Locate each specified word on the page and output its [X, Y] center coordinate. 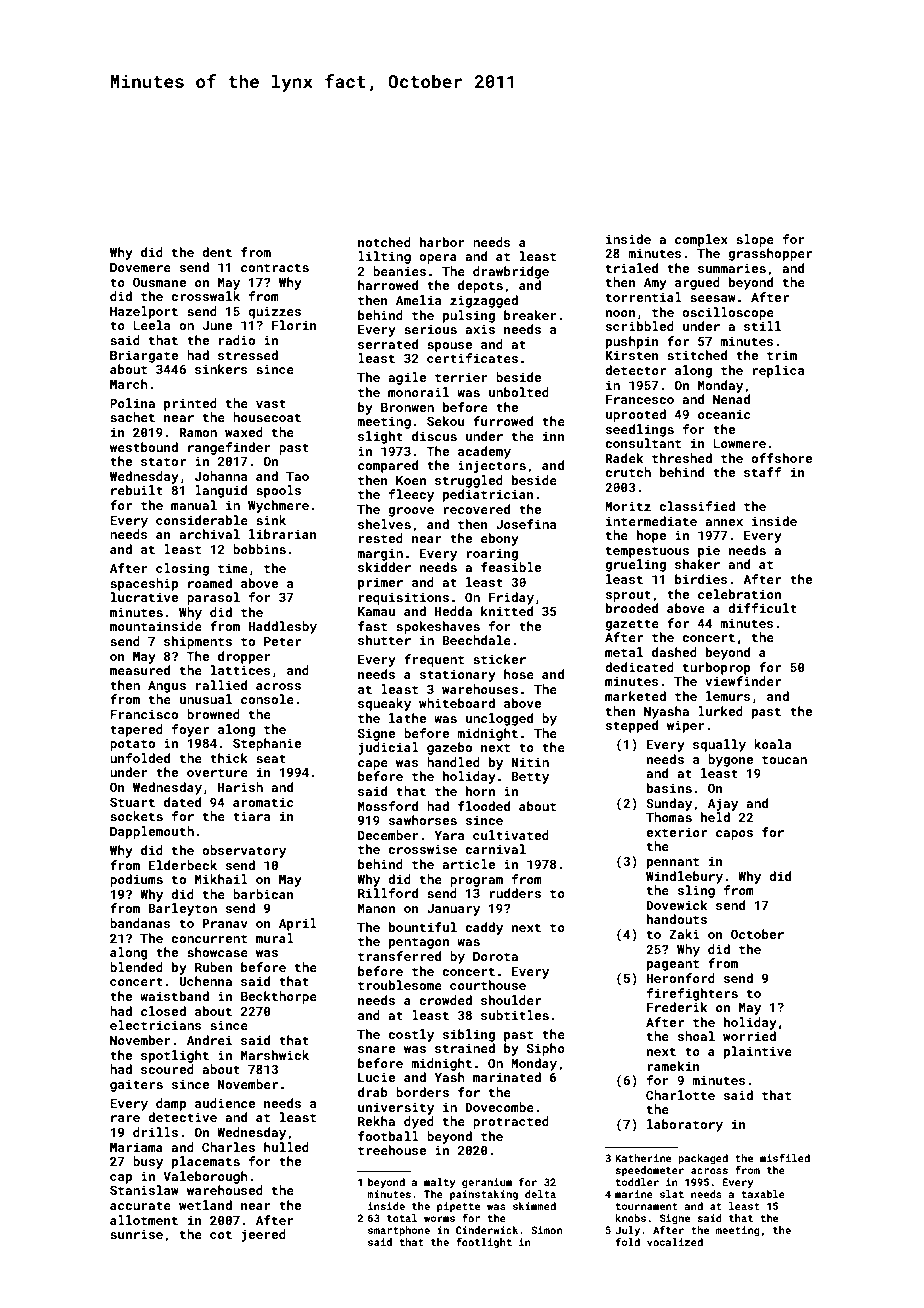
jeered [264, 1235]
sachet [132, 417]
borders [422, 1092]
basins [669, 788]
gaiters [136, 1085]
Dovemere [140, 267]
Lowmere [739, 443]
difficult [762, 608]
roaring [492, 554]
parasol [213, 598]
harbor [442, 242]
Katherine [643, 1158]
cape [373, 765]
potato [132, 745]
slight [380, 437]
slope [755, 240]
